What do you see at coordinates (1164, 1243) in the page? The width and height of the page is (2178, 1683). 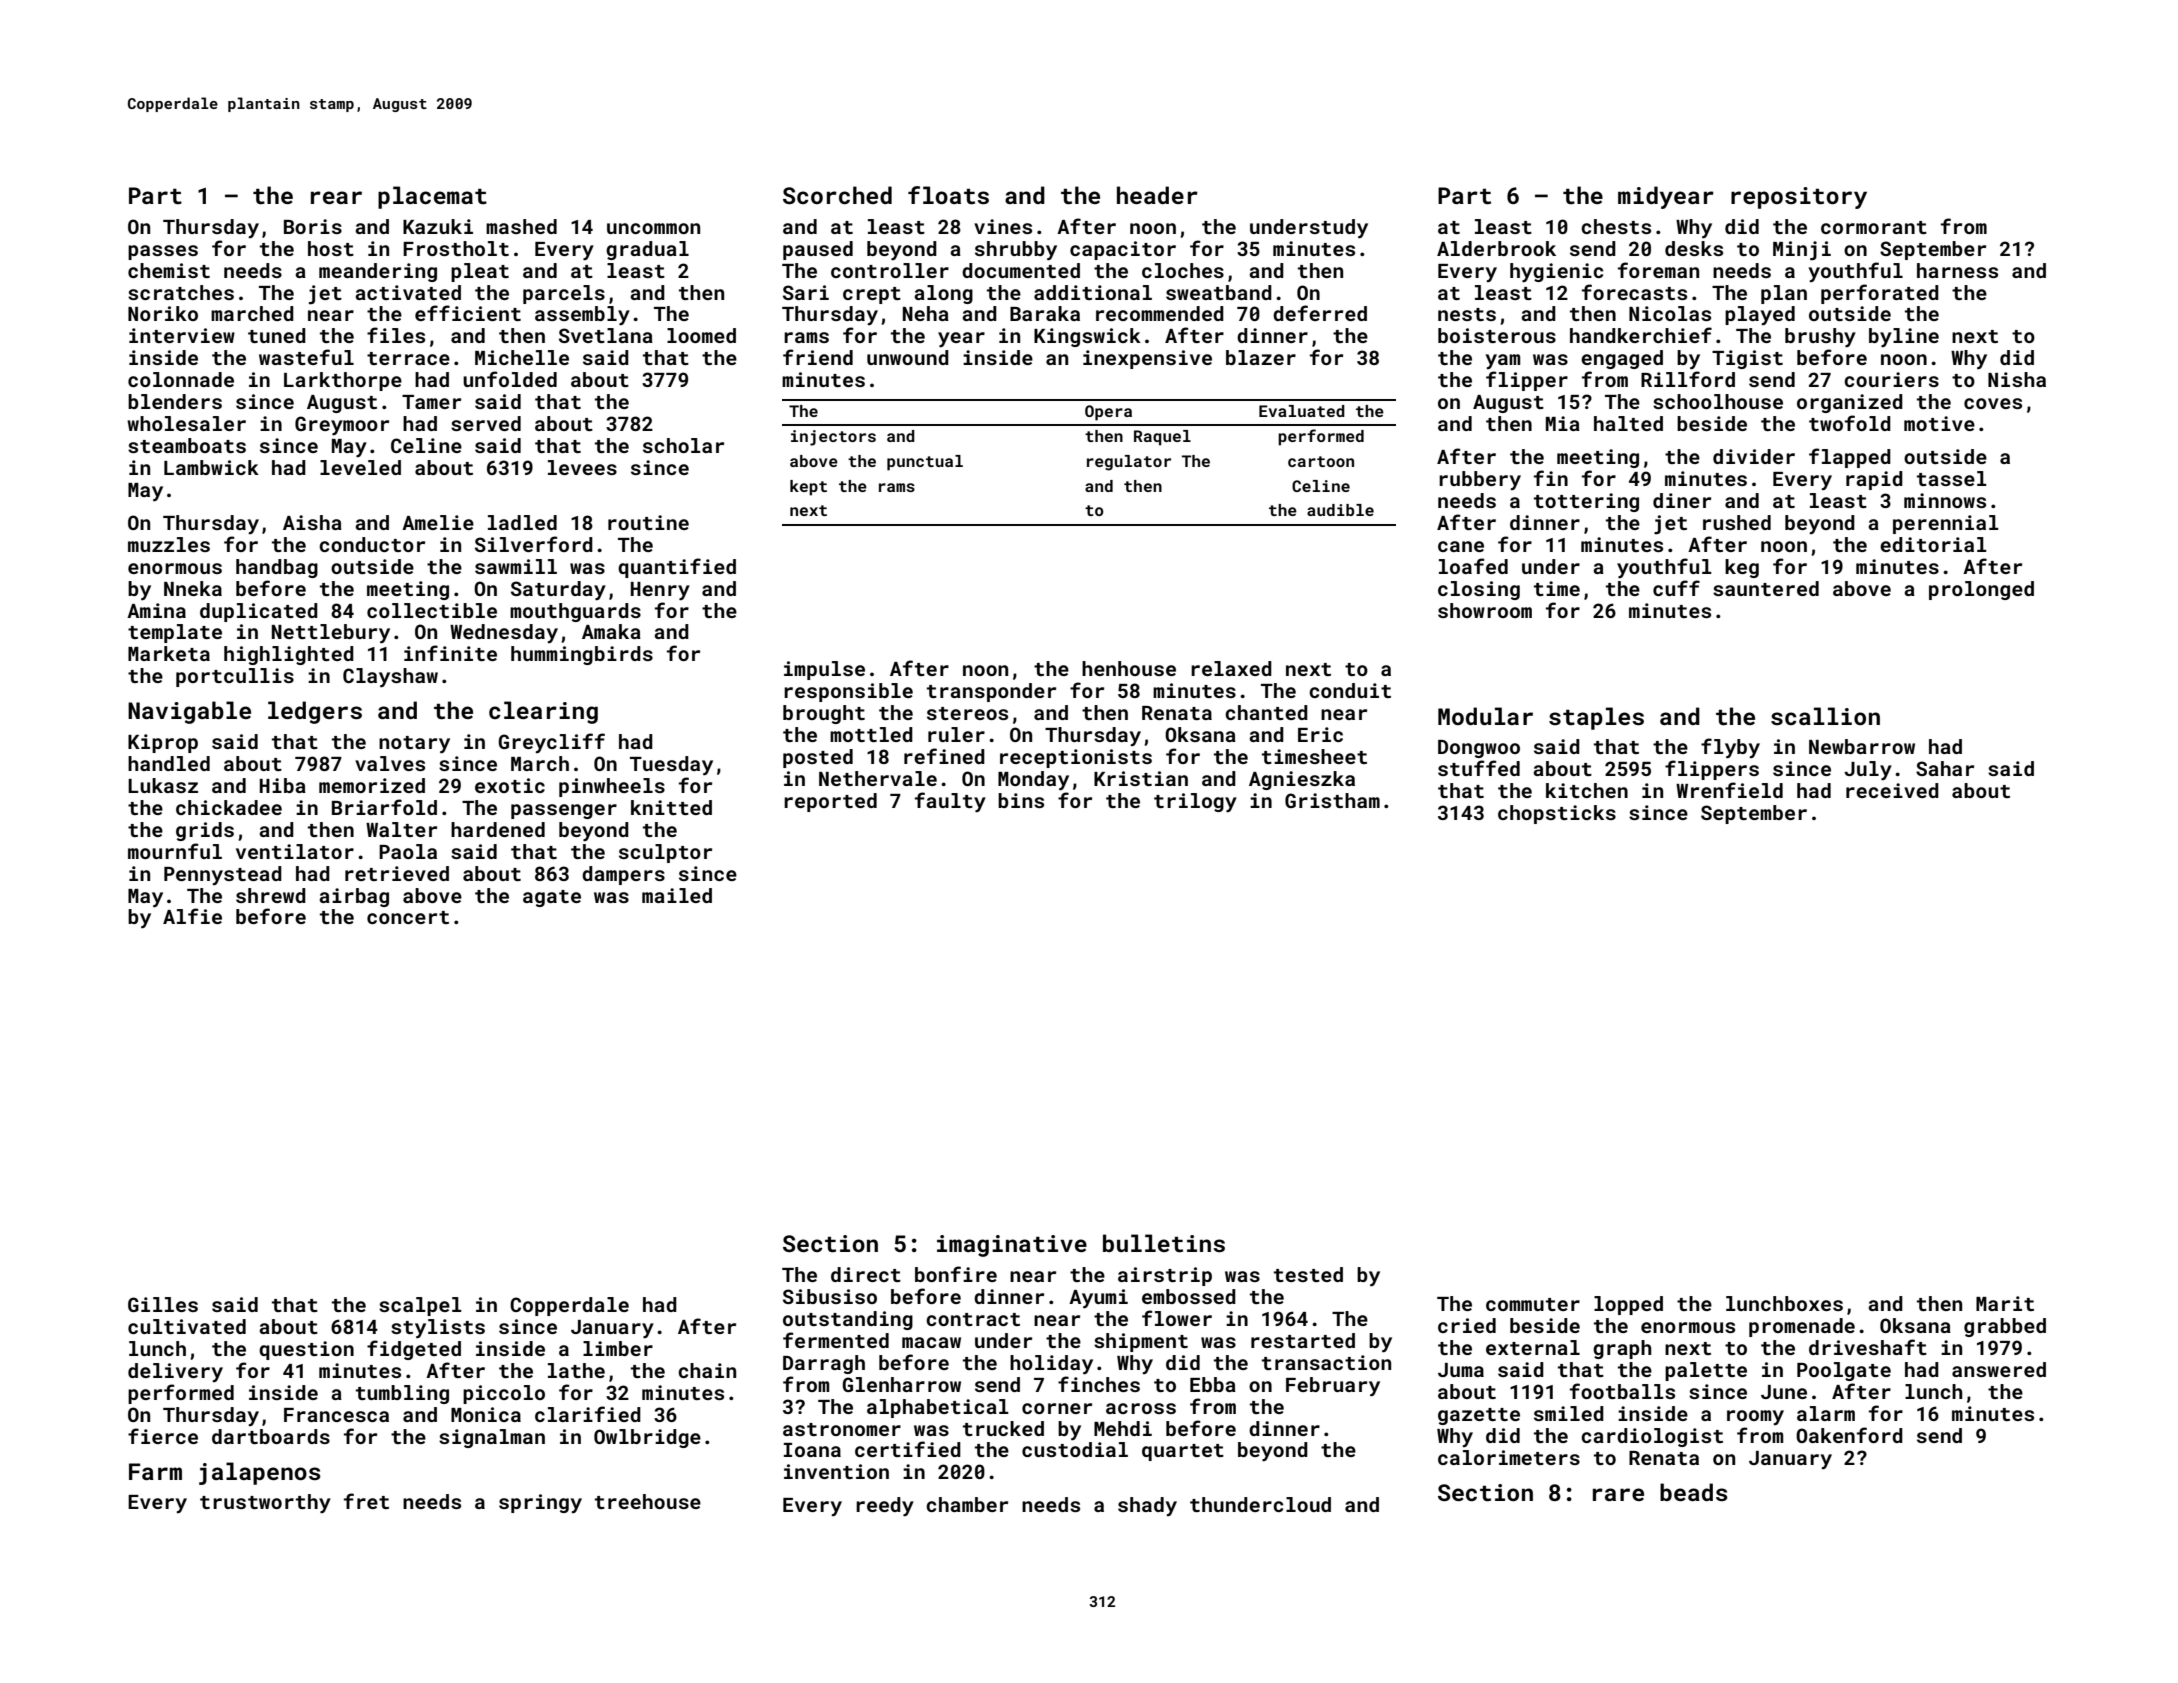 I see `bulletins` at bounding box center [1164, 1243].
